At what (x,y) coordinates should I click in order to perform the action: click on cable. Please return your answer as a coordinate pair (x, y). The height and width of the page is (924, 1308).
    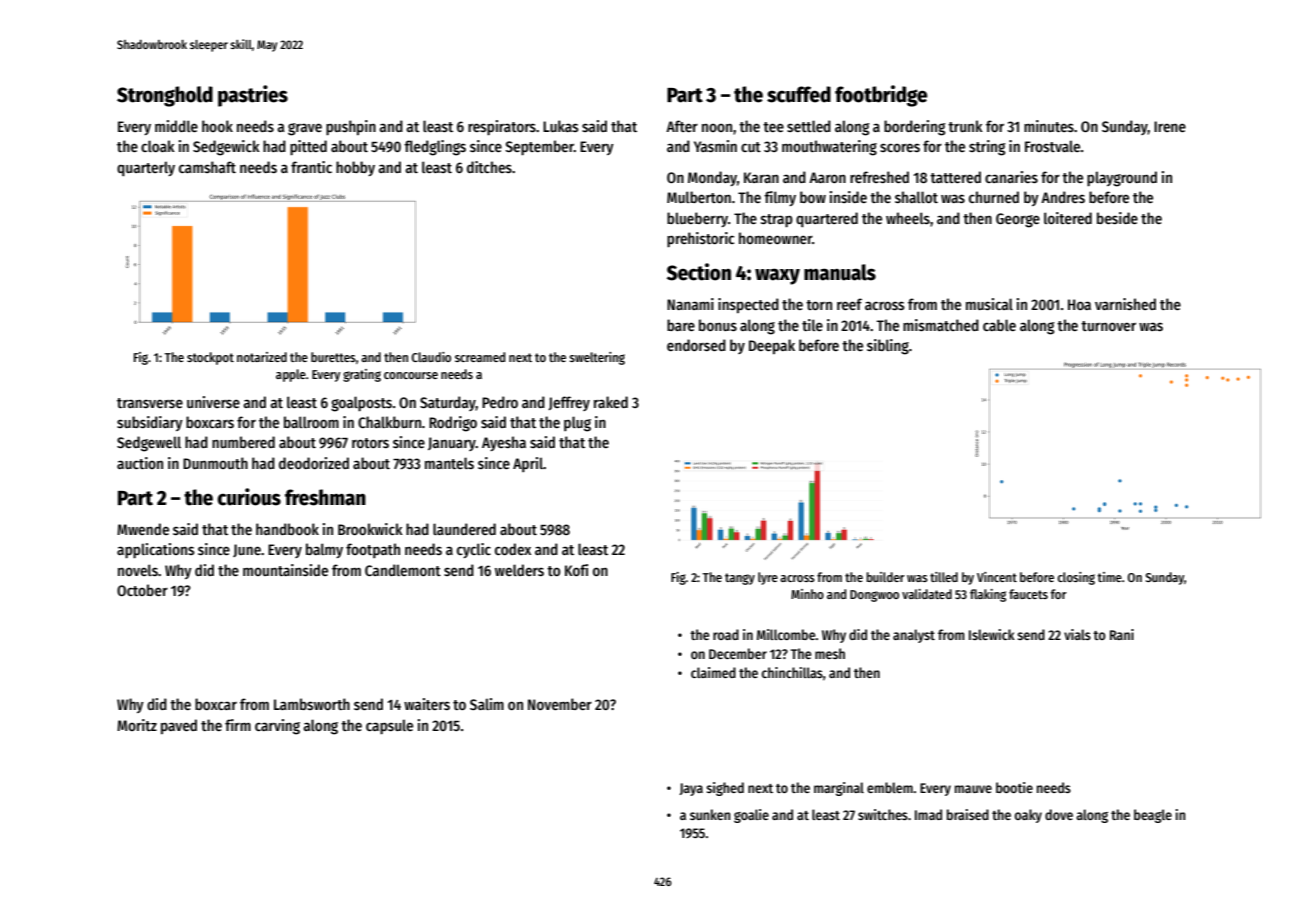
    Looking at the image, I should click on (999, 325).
